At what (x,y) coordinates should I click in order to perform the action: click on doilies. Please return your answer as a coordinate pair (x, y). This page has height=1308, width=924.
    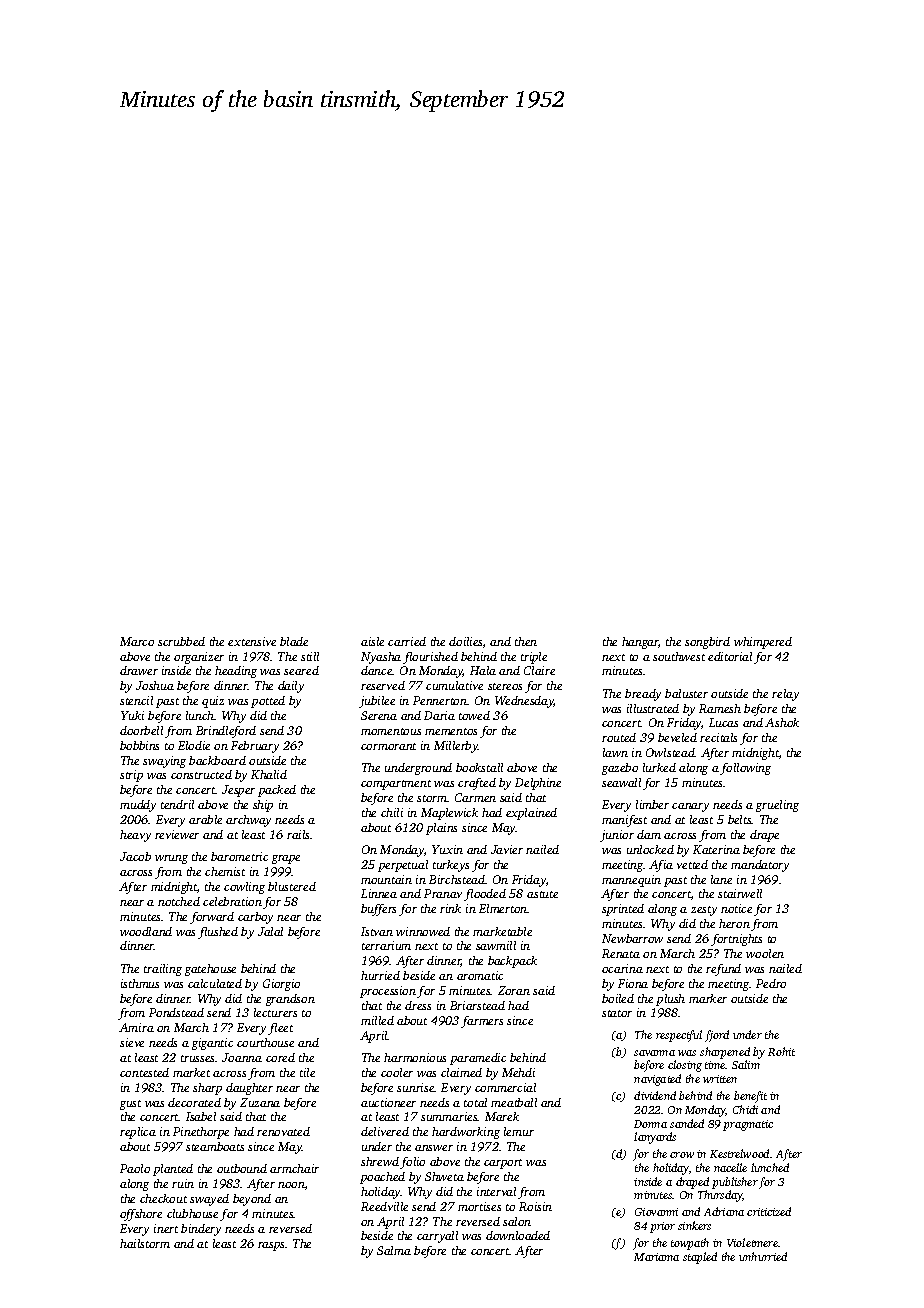
    Looking at the image, I should click on (465, 641).
